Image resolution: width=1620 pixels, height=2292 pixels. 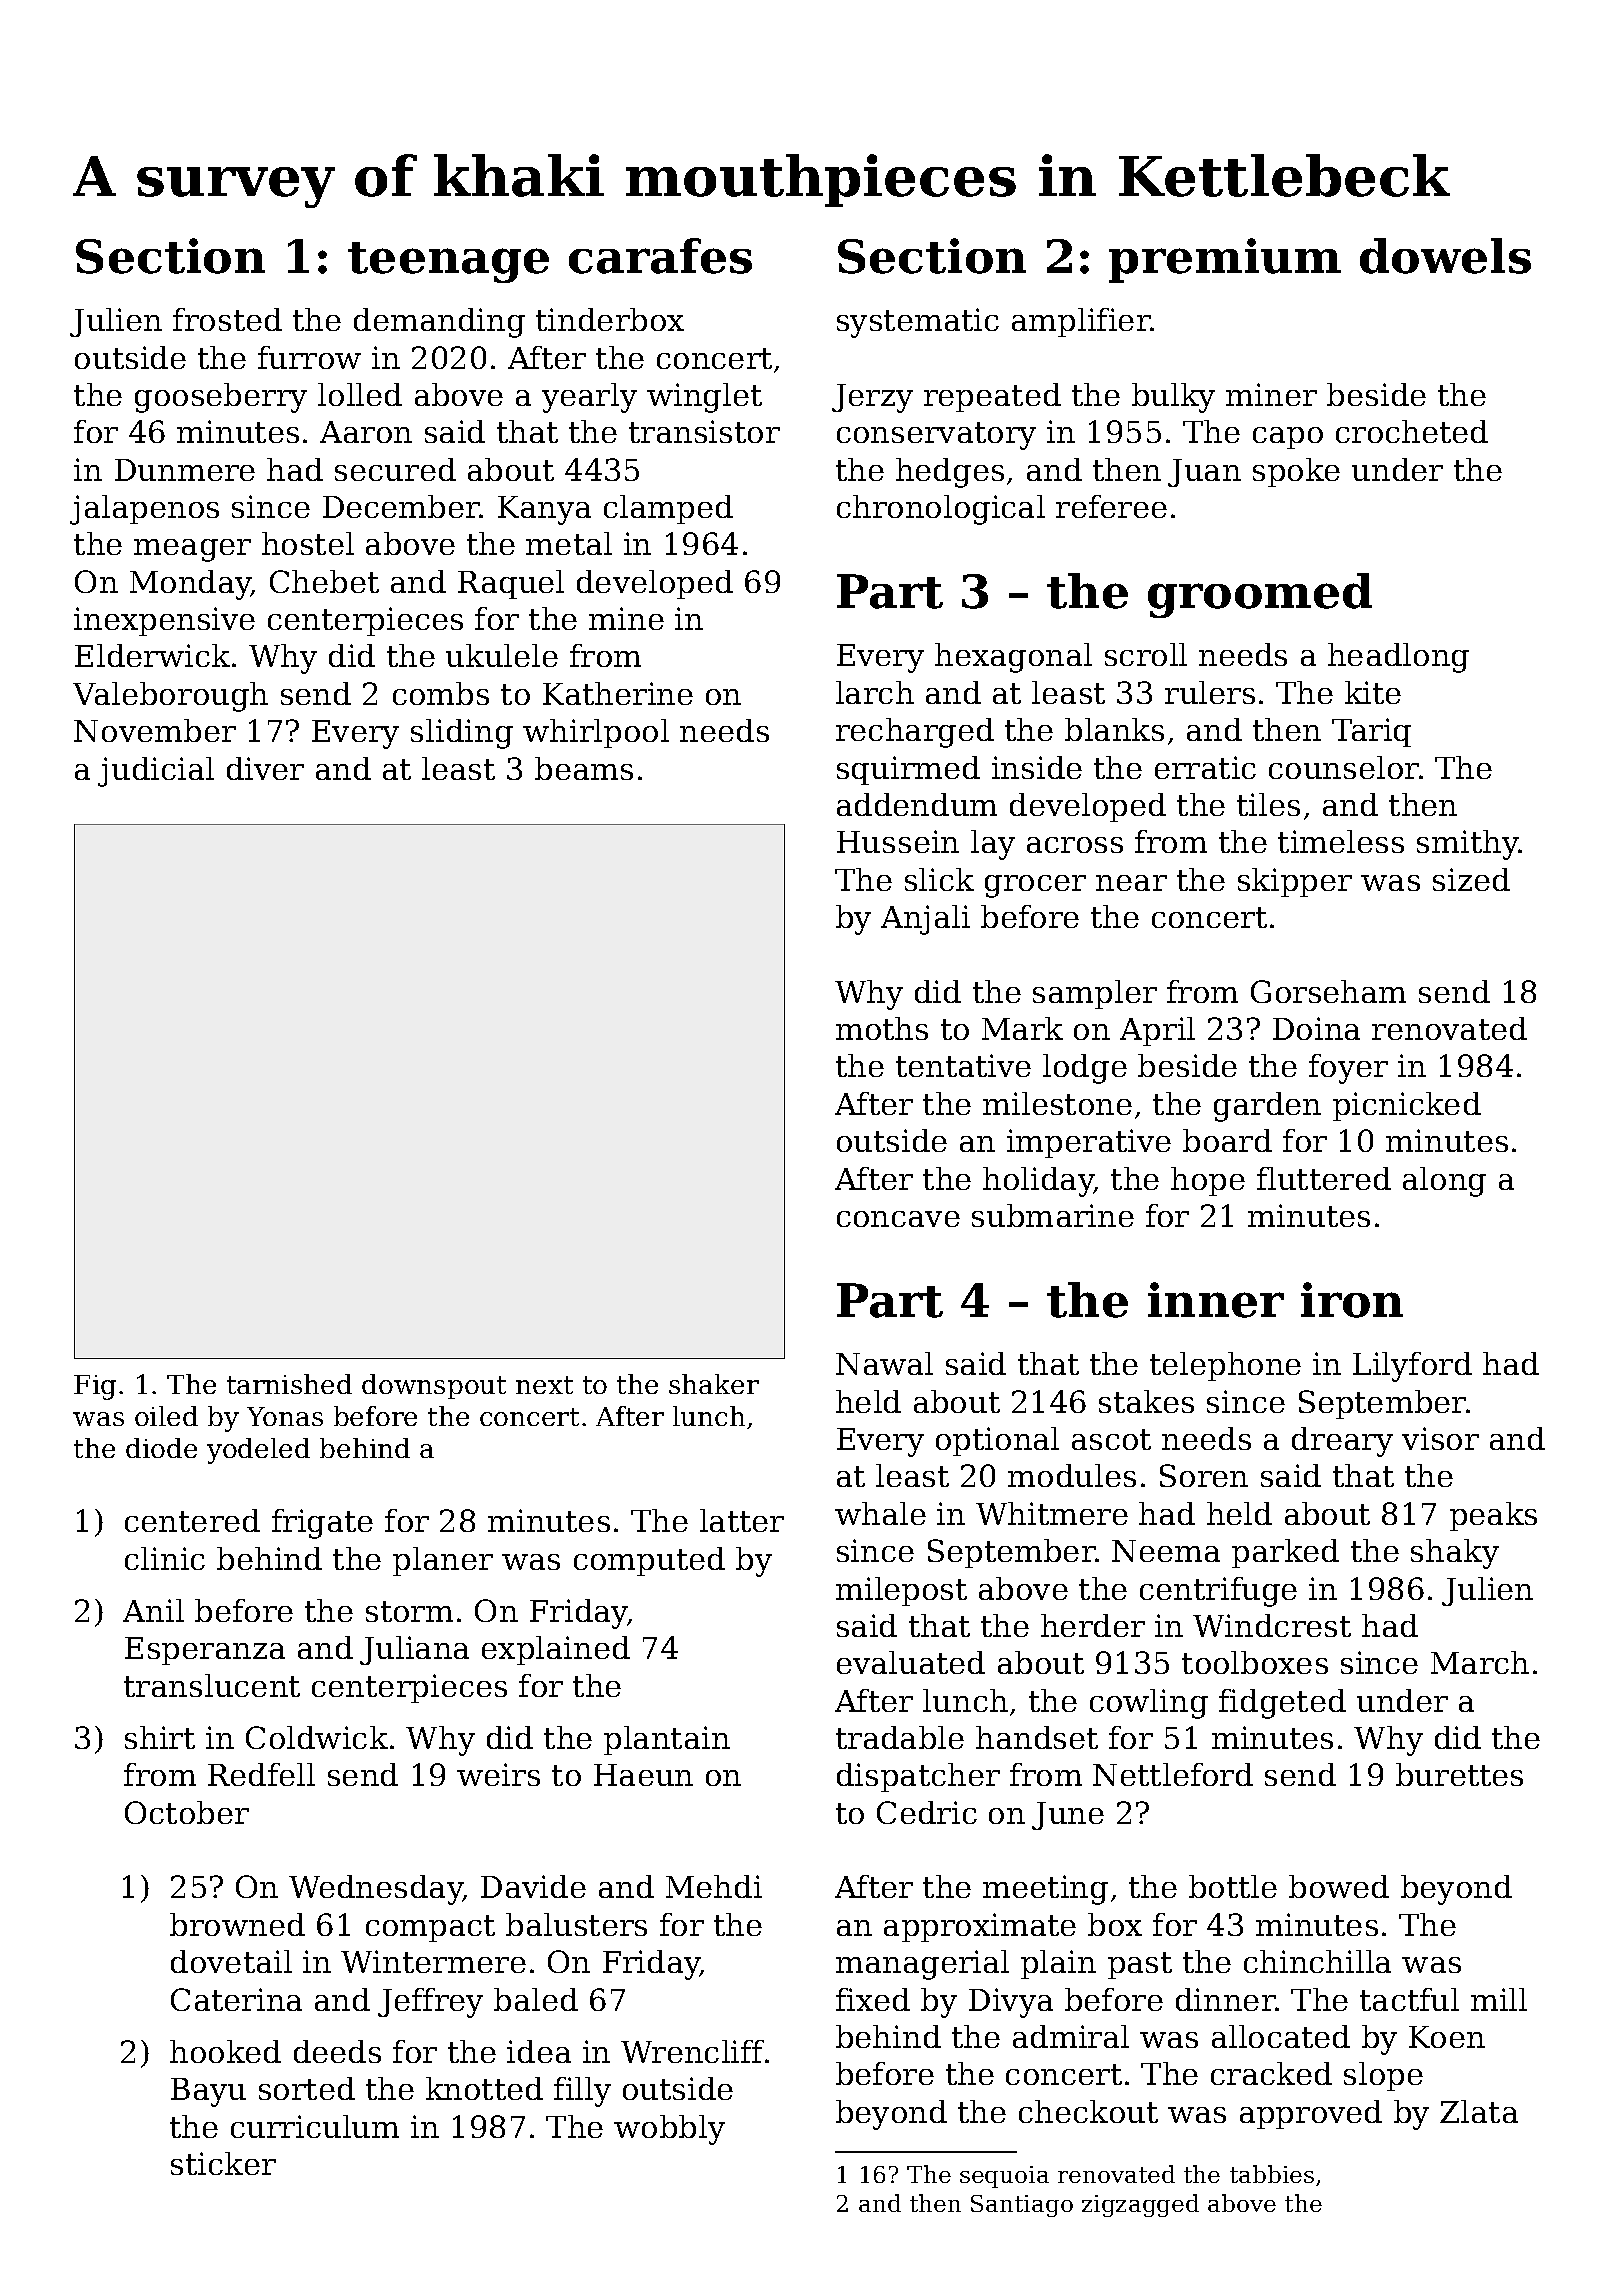 What do you see at coordinates (170, 697) in the screenshot?
I see `Valeborough` at bounding box center [170, 697].
